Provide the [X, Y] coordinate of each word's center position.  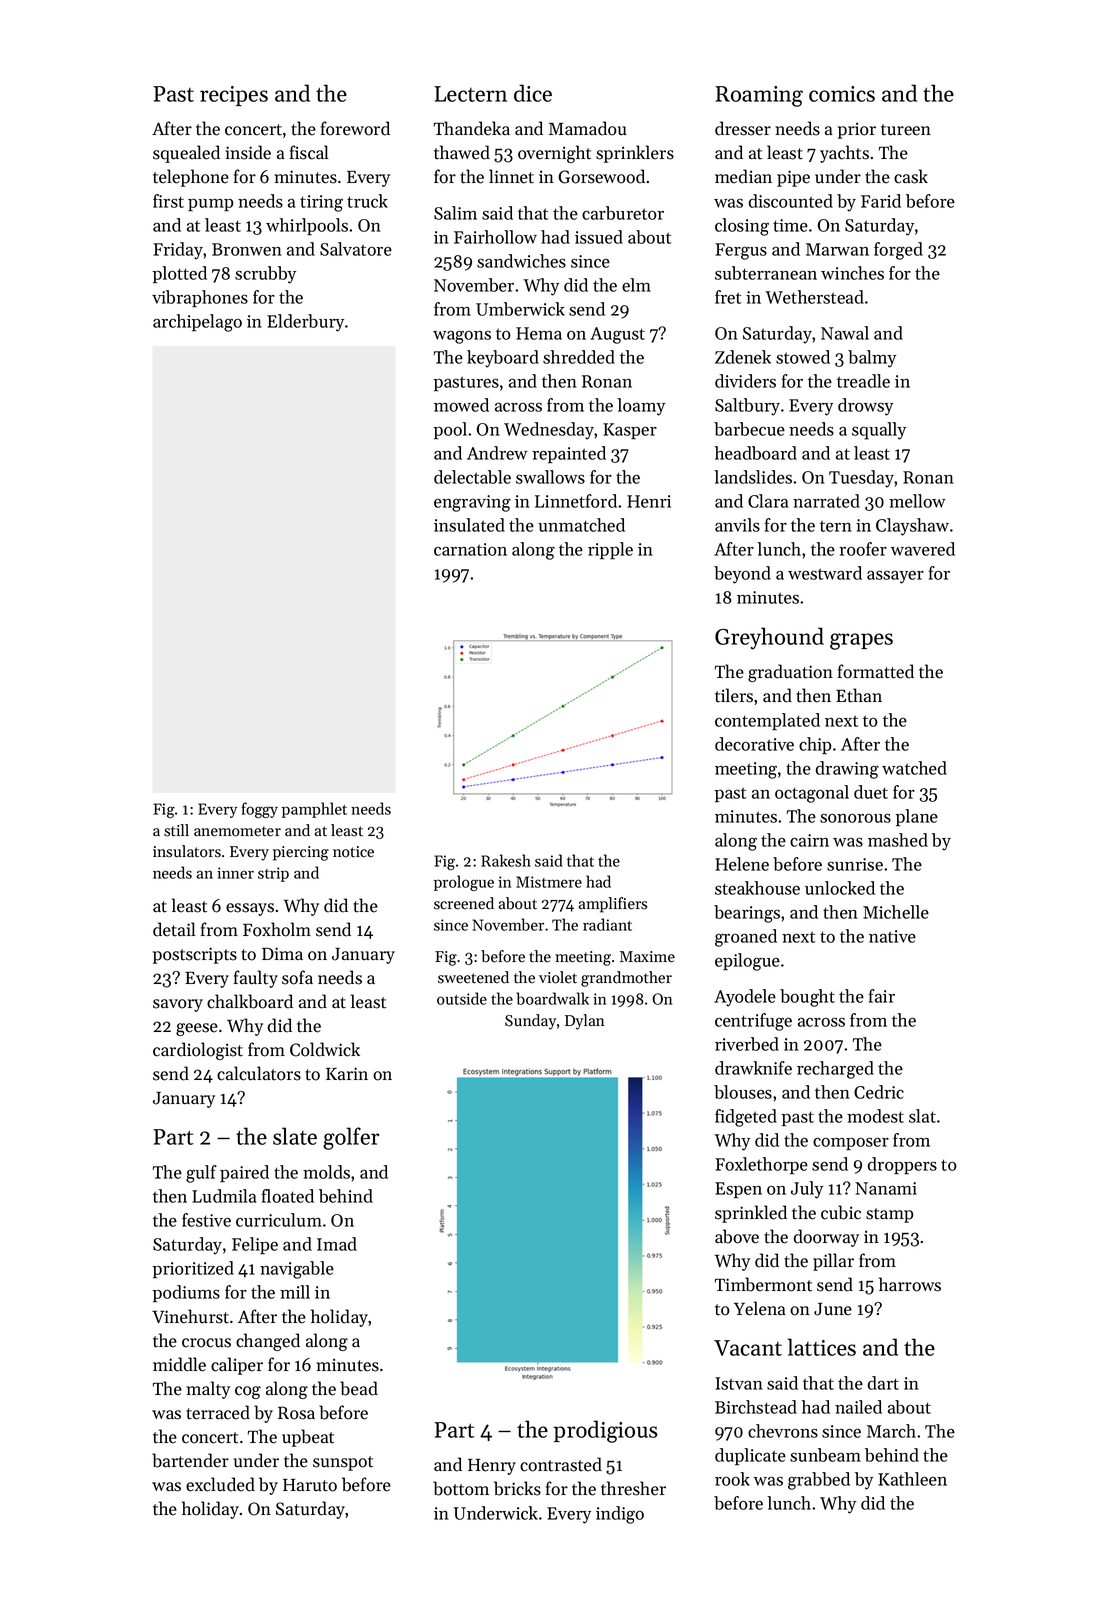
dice [533, 93]
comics [842, 94]
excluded [220, 1484]
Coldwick [325, 1049]
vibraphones [200, 298]
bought [807, 998]
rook [732, 1479]
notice [353, 852]
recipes [234, 96]
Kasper [630, 431]
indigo [620, 1515]
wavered [923, 549]
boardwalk [552, 998]
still [176, 830]
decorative [754, 744]
